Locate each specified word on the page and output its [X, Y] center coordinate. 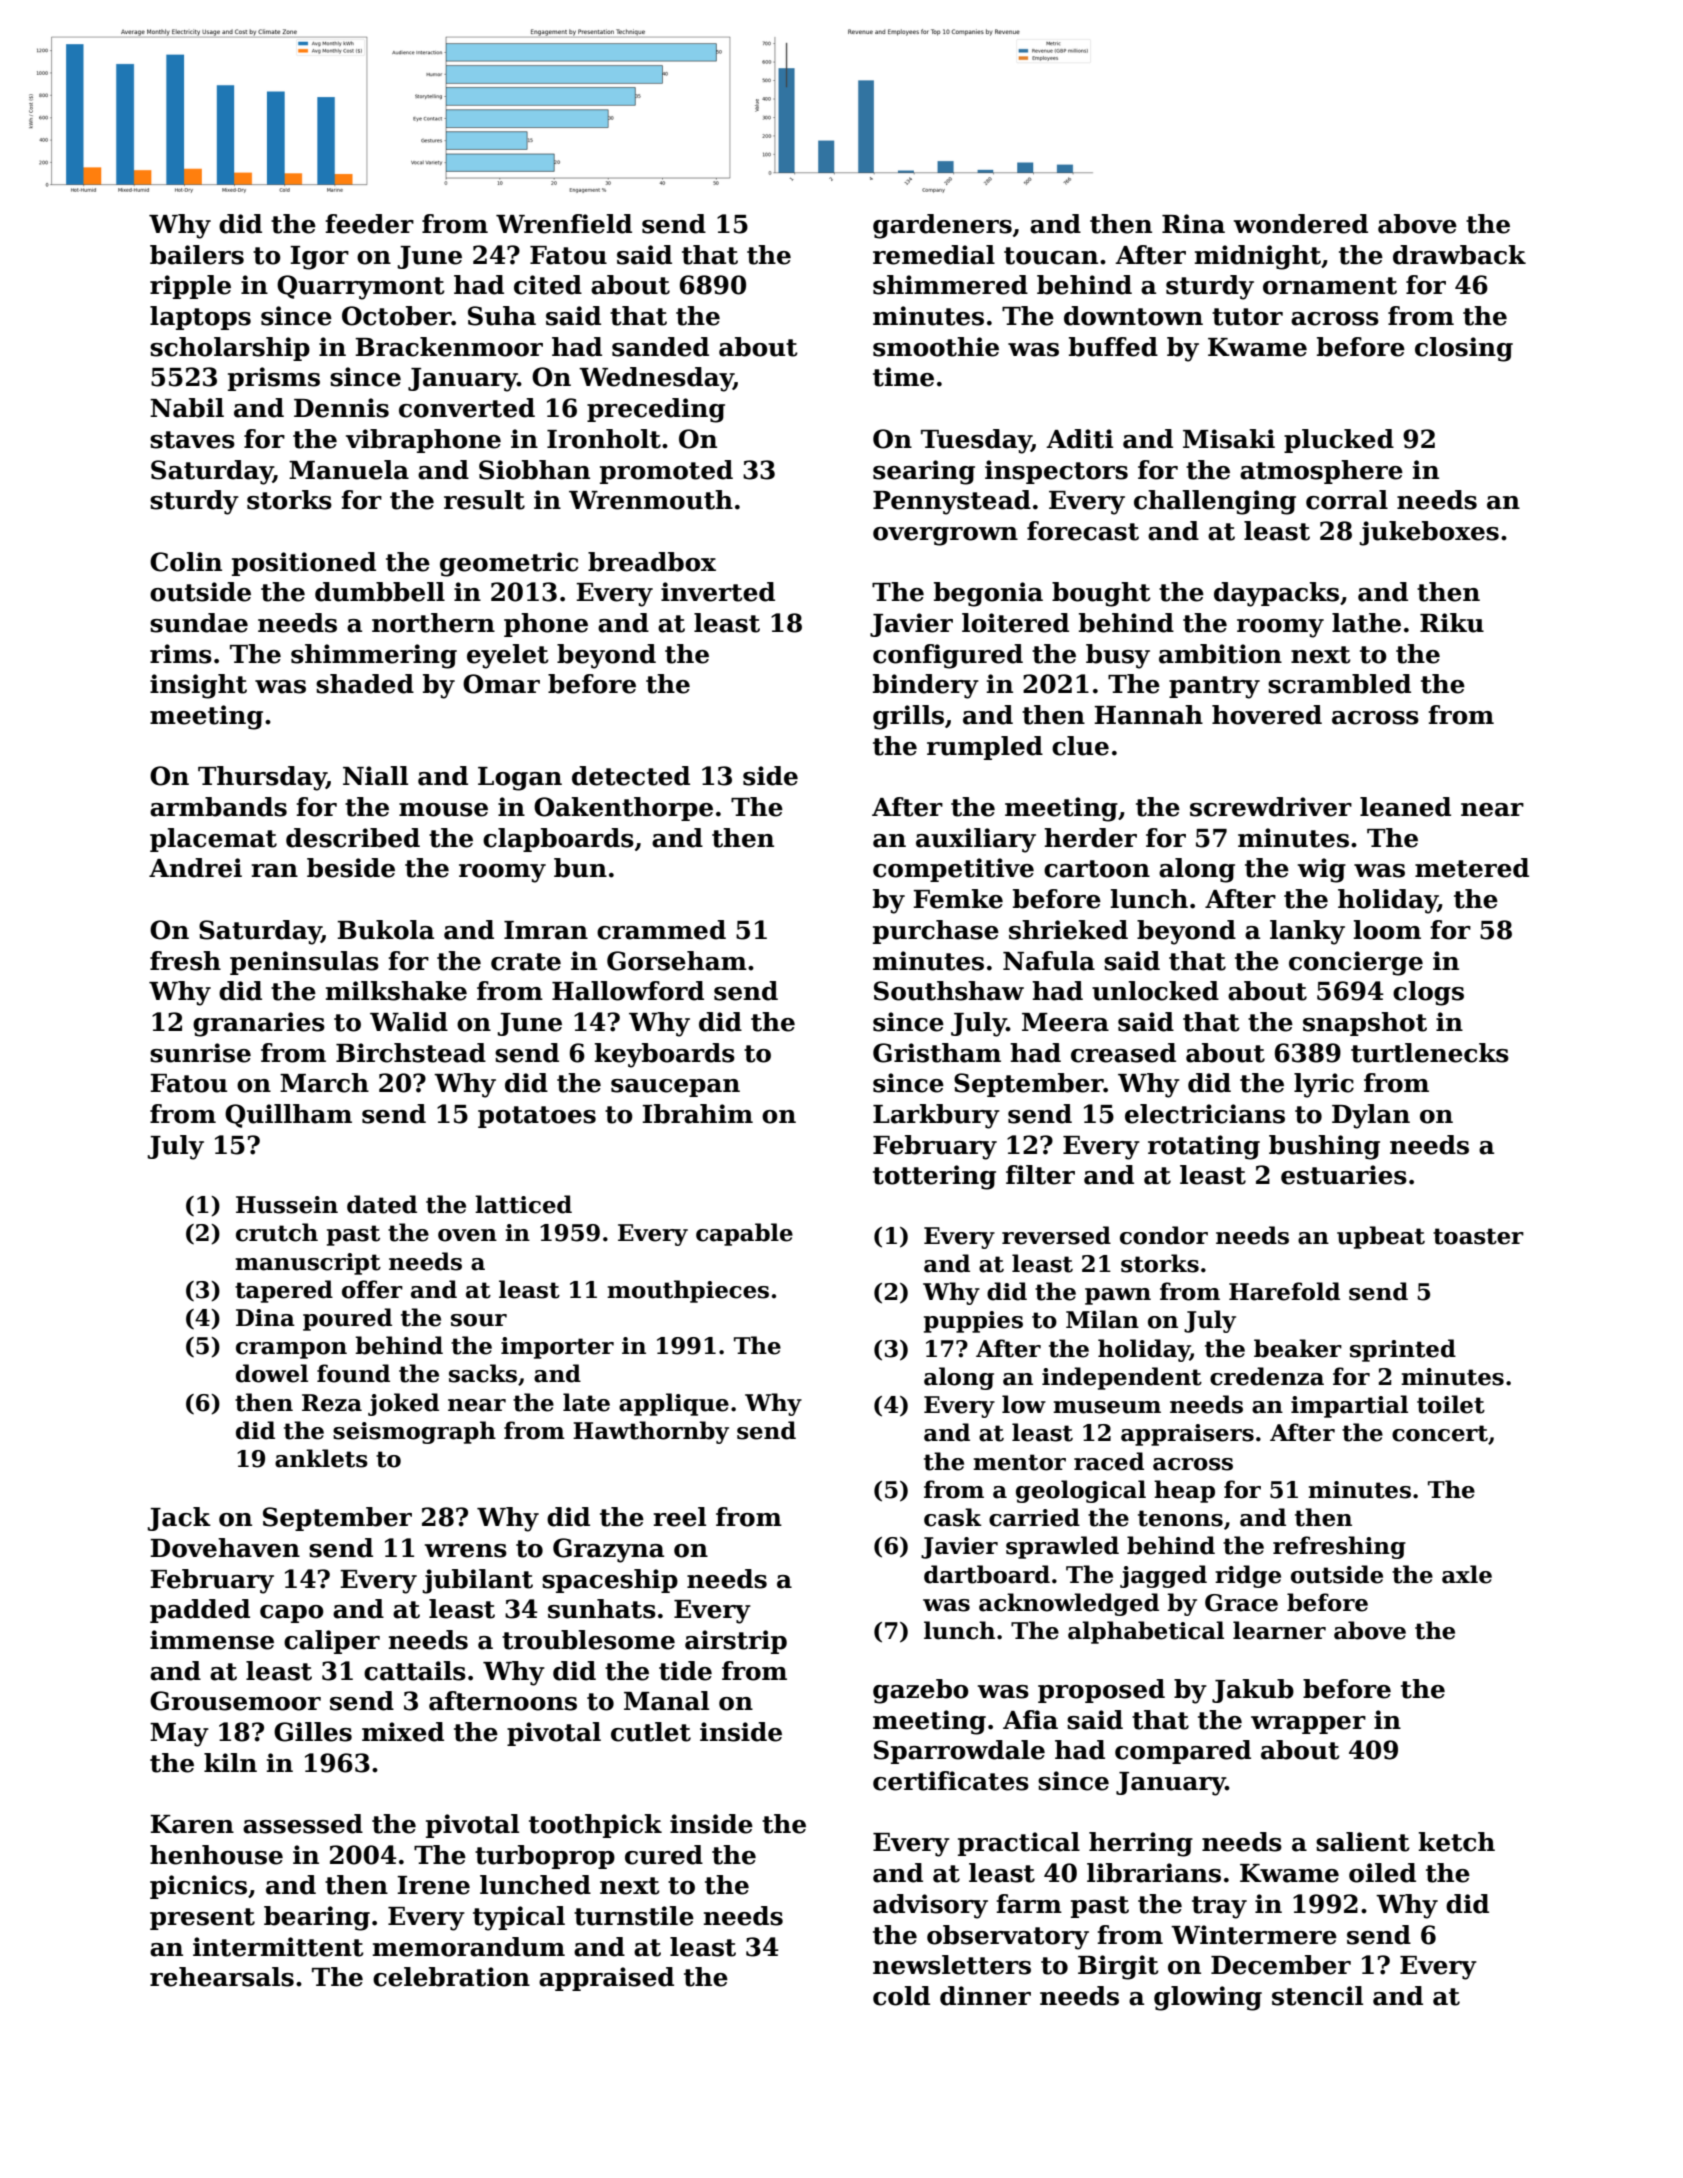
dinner [985, 1996]
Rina [1193, 224]
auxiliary [976, 840]
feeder [369, 224]
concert [1440, 1433]
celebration [451, 1977]
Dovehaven [225, 1548]
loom [1387, 930]
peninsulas [304, 963]
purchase [936, 932]
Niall [375, 776]
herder [1090, 838]
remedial [934, 255]
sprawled [1062, 1547]
